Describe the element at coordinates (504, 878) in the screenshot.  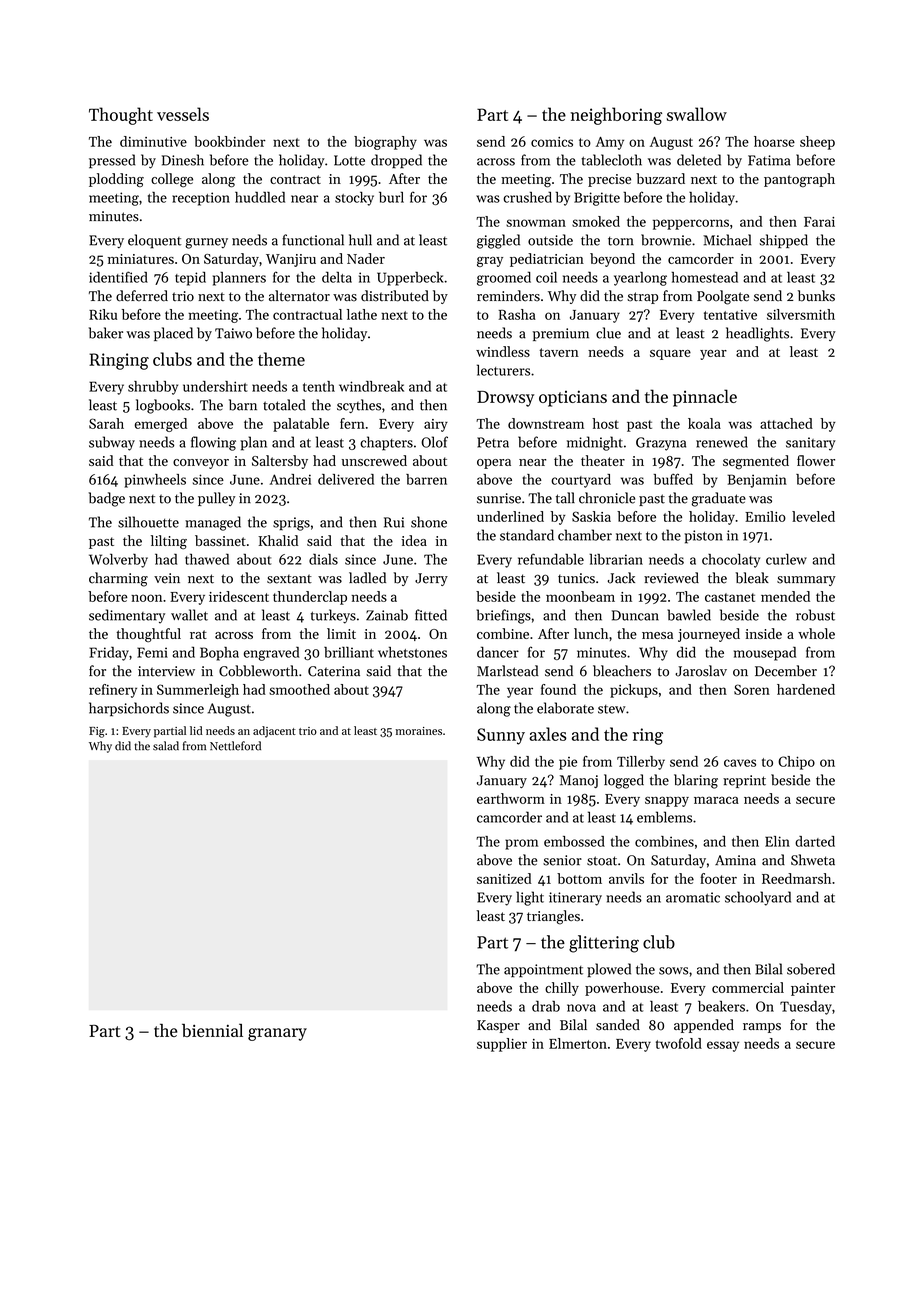
I see `sanitized` at that location.
